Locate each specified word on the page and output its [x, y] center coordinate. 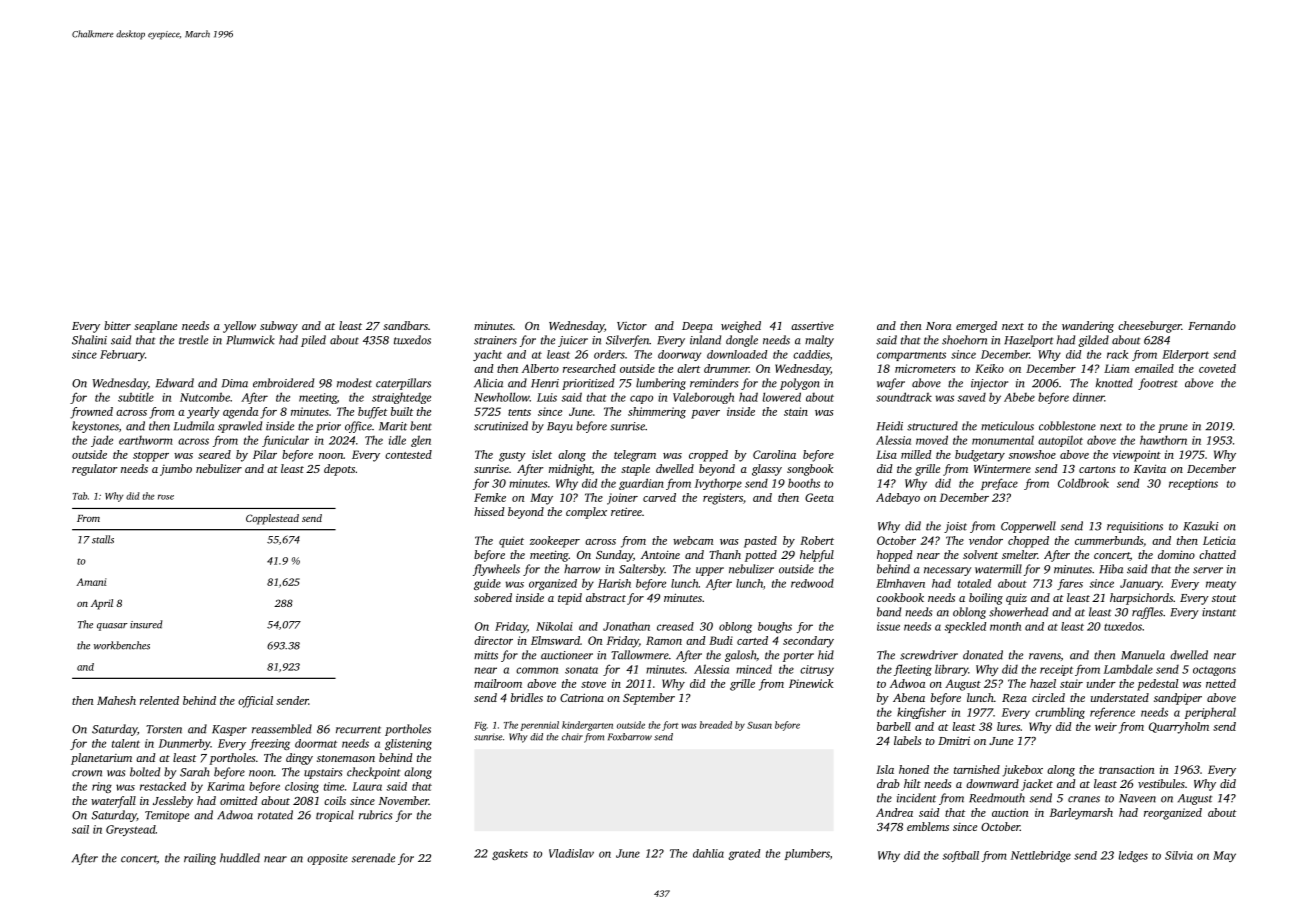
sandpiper [1178, 699]
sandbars [405, 325]
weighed [741, 327]
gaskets [510, 854]
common [537, 670]
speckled [965, 627]
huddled [240, 858]
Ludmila [194, 426]
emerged [976, 327]
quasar [112, 627]
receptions [1193, 484]
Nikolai [554, 626]
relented [159, 700]
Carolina [774, 454]
